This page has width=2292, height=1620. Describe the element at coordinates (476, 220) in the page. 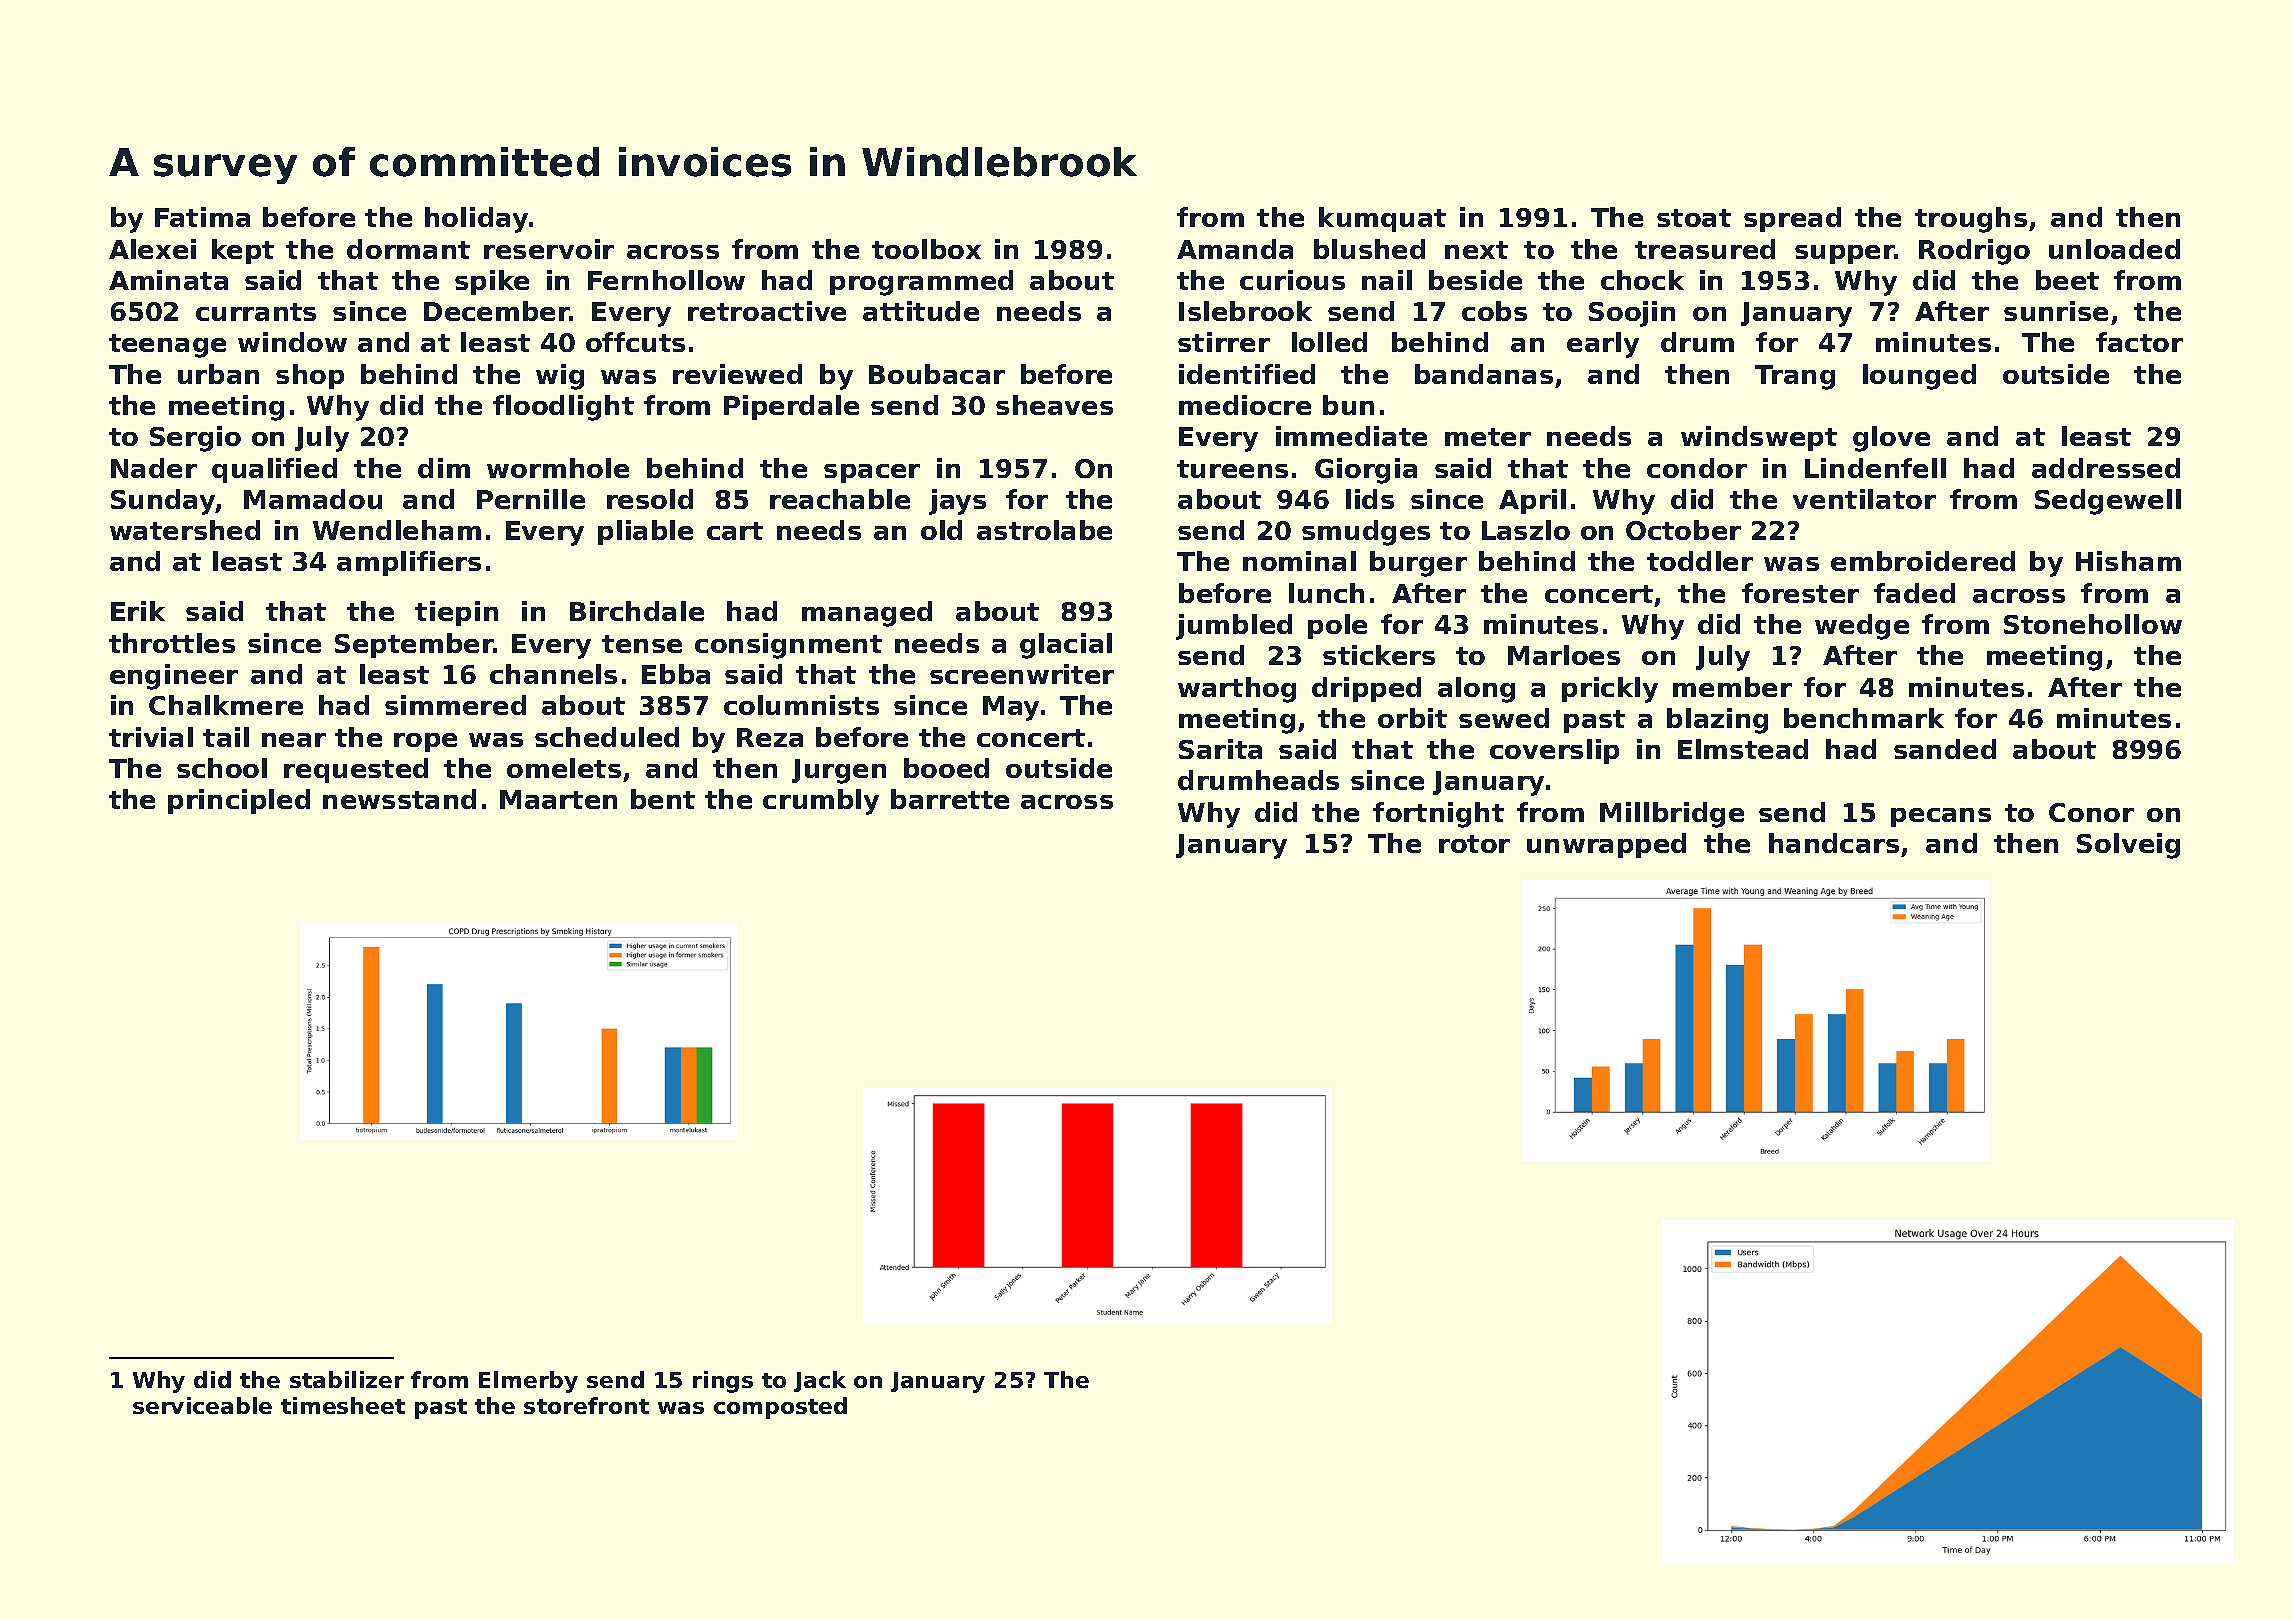

I see `holiday` at that location.
